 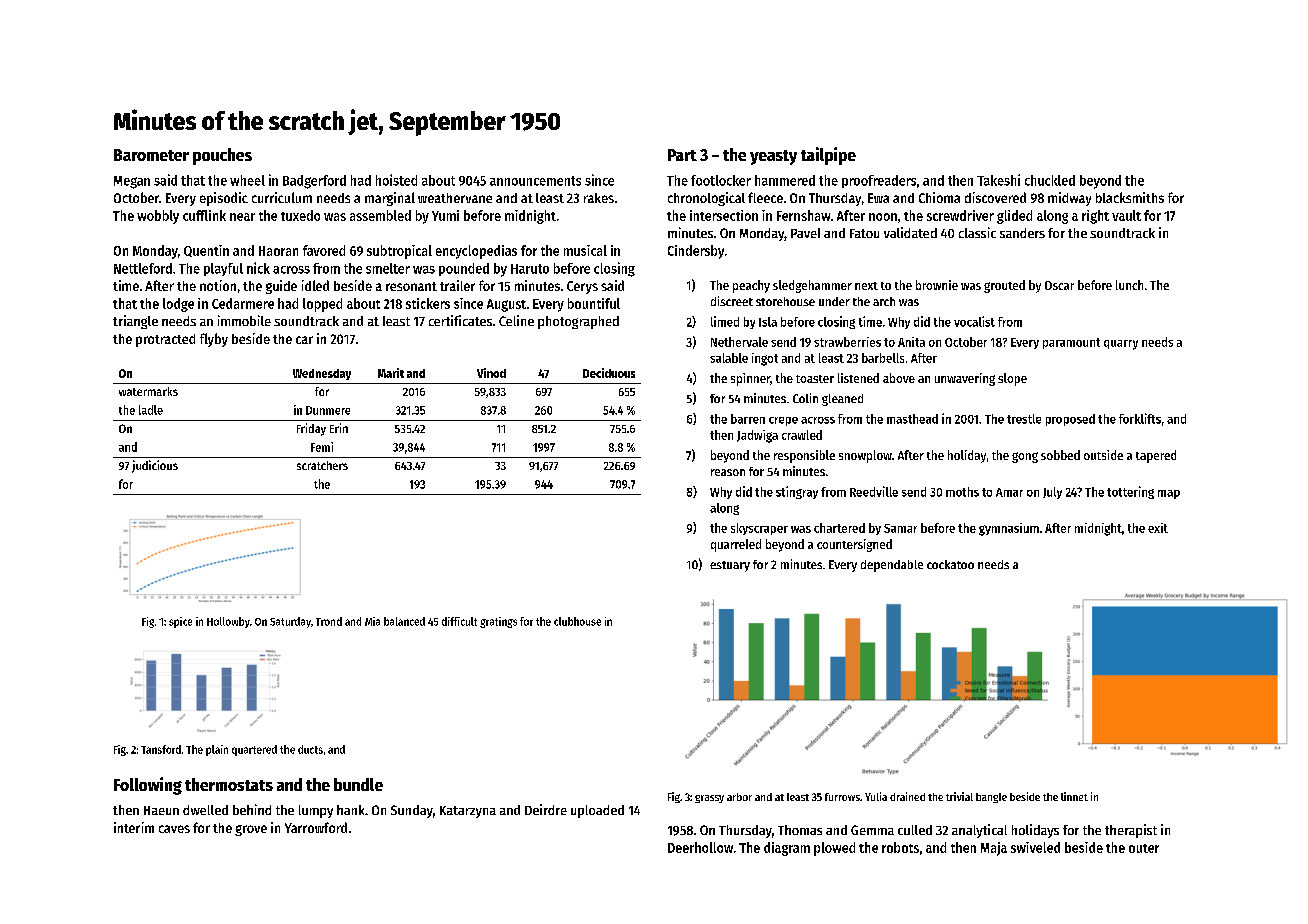 What do you see at coordinates (316, 827) in the document?
I see `Yarrowford` at bounding box center [316, 827].
